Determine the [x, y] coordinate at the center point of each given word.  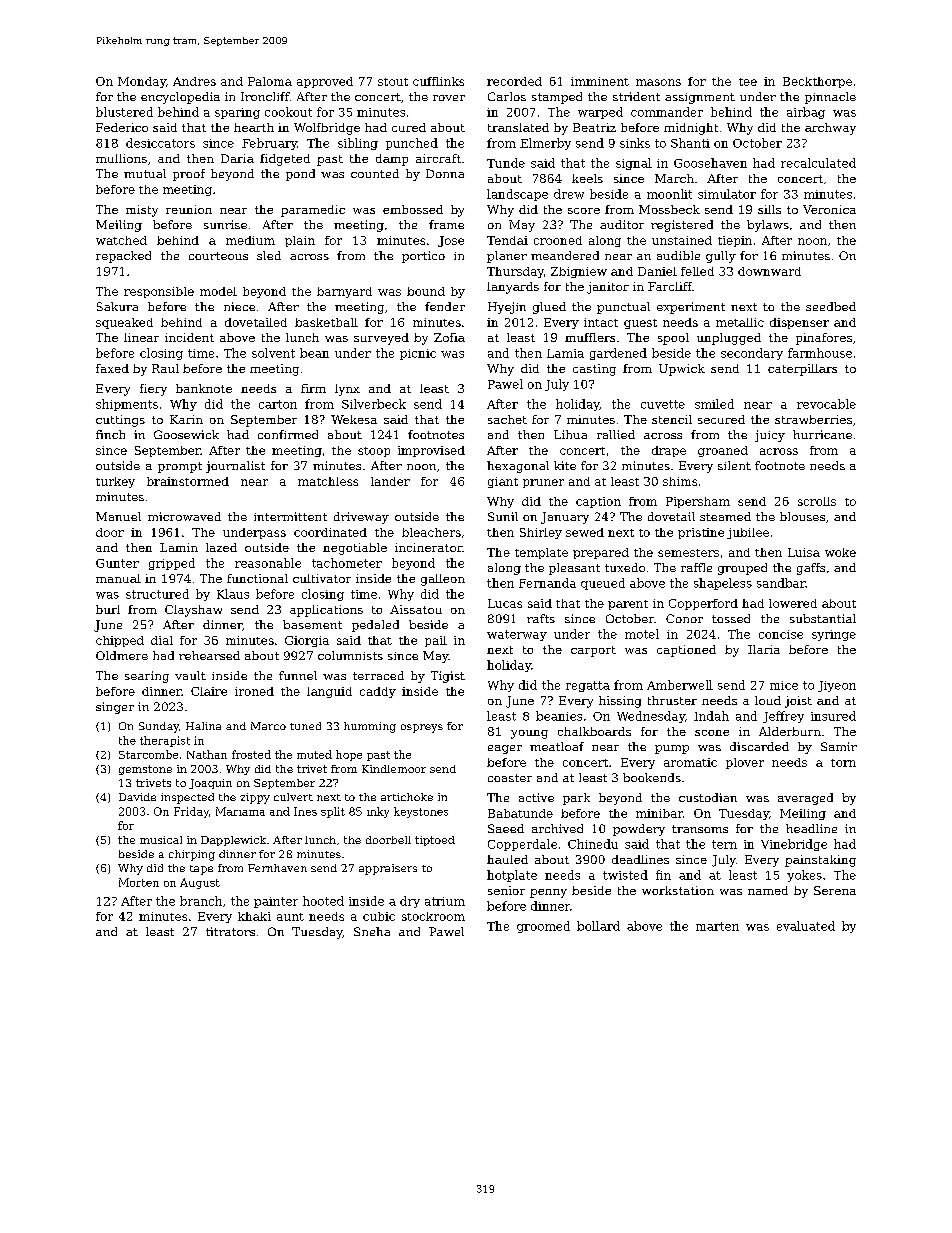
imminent [600, 81]
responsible [159, 292]
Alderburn [790, 731]
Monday [142, 82]
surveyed [381, 339]
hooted [323, 901]
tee [748, 82]
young [529, 734]
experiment [691, 308]
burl [108, 609]
